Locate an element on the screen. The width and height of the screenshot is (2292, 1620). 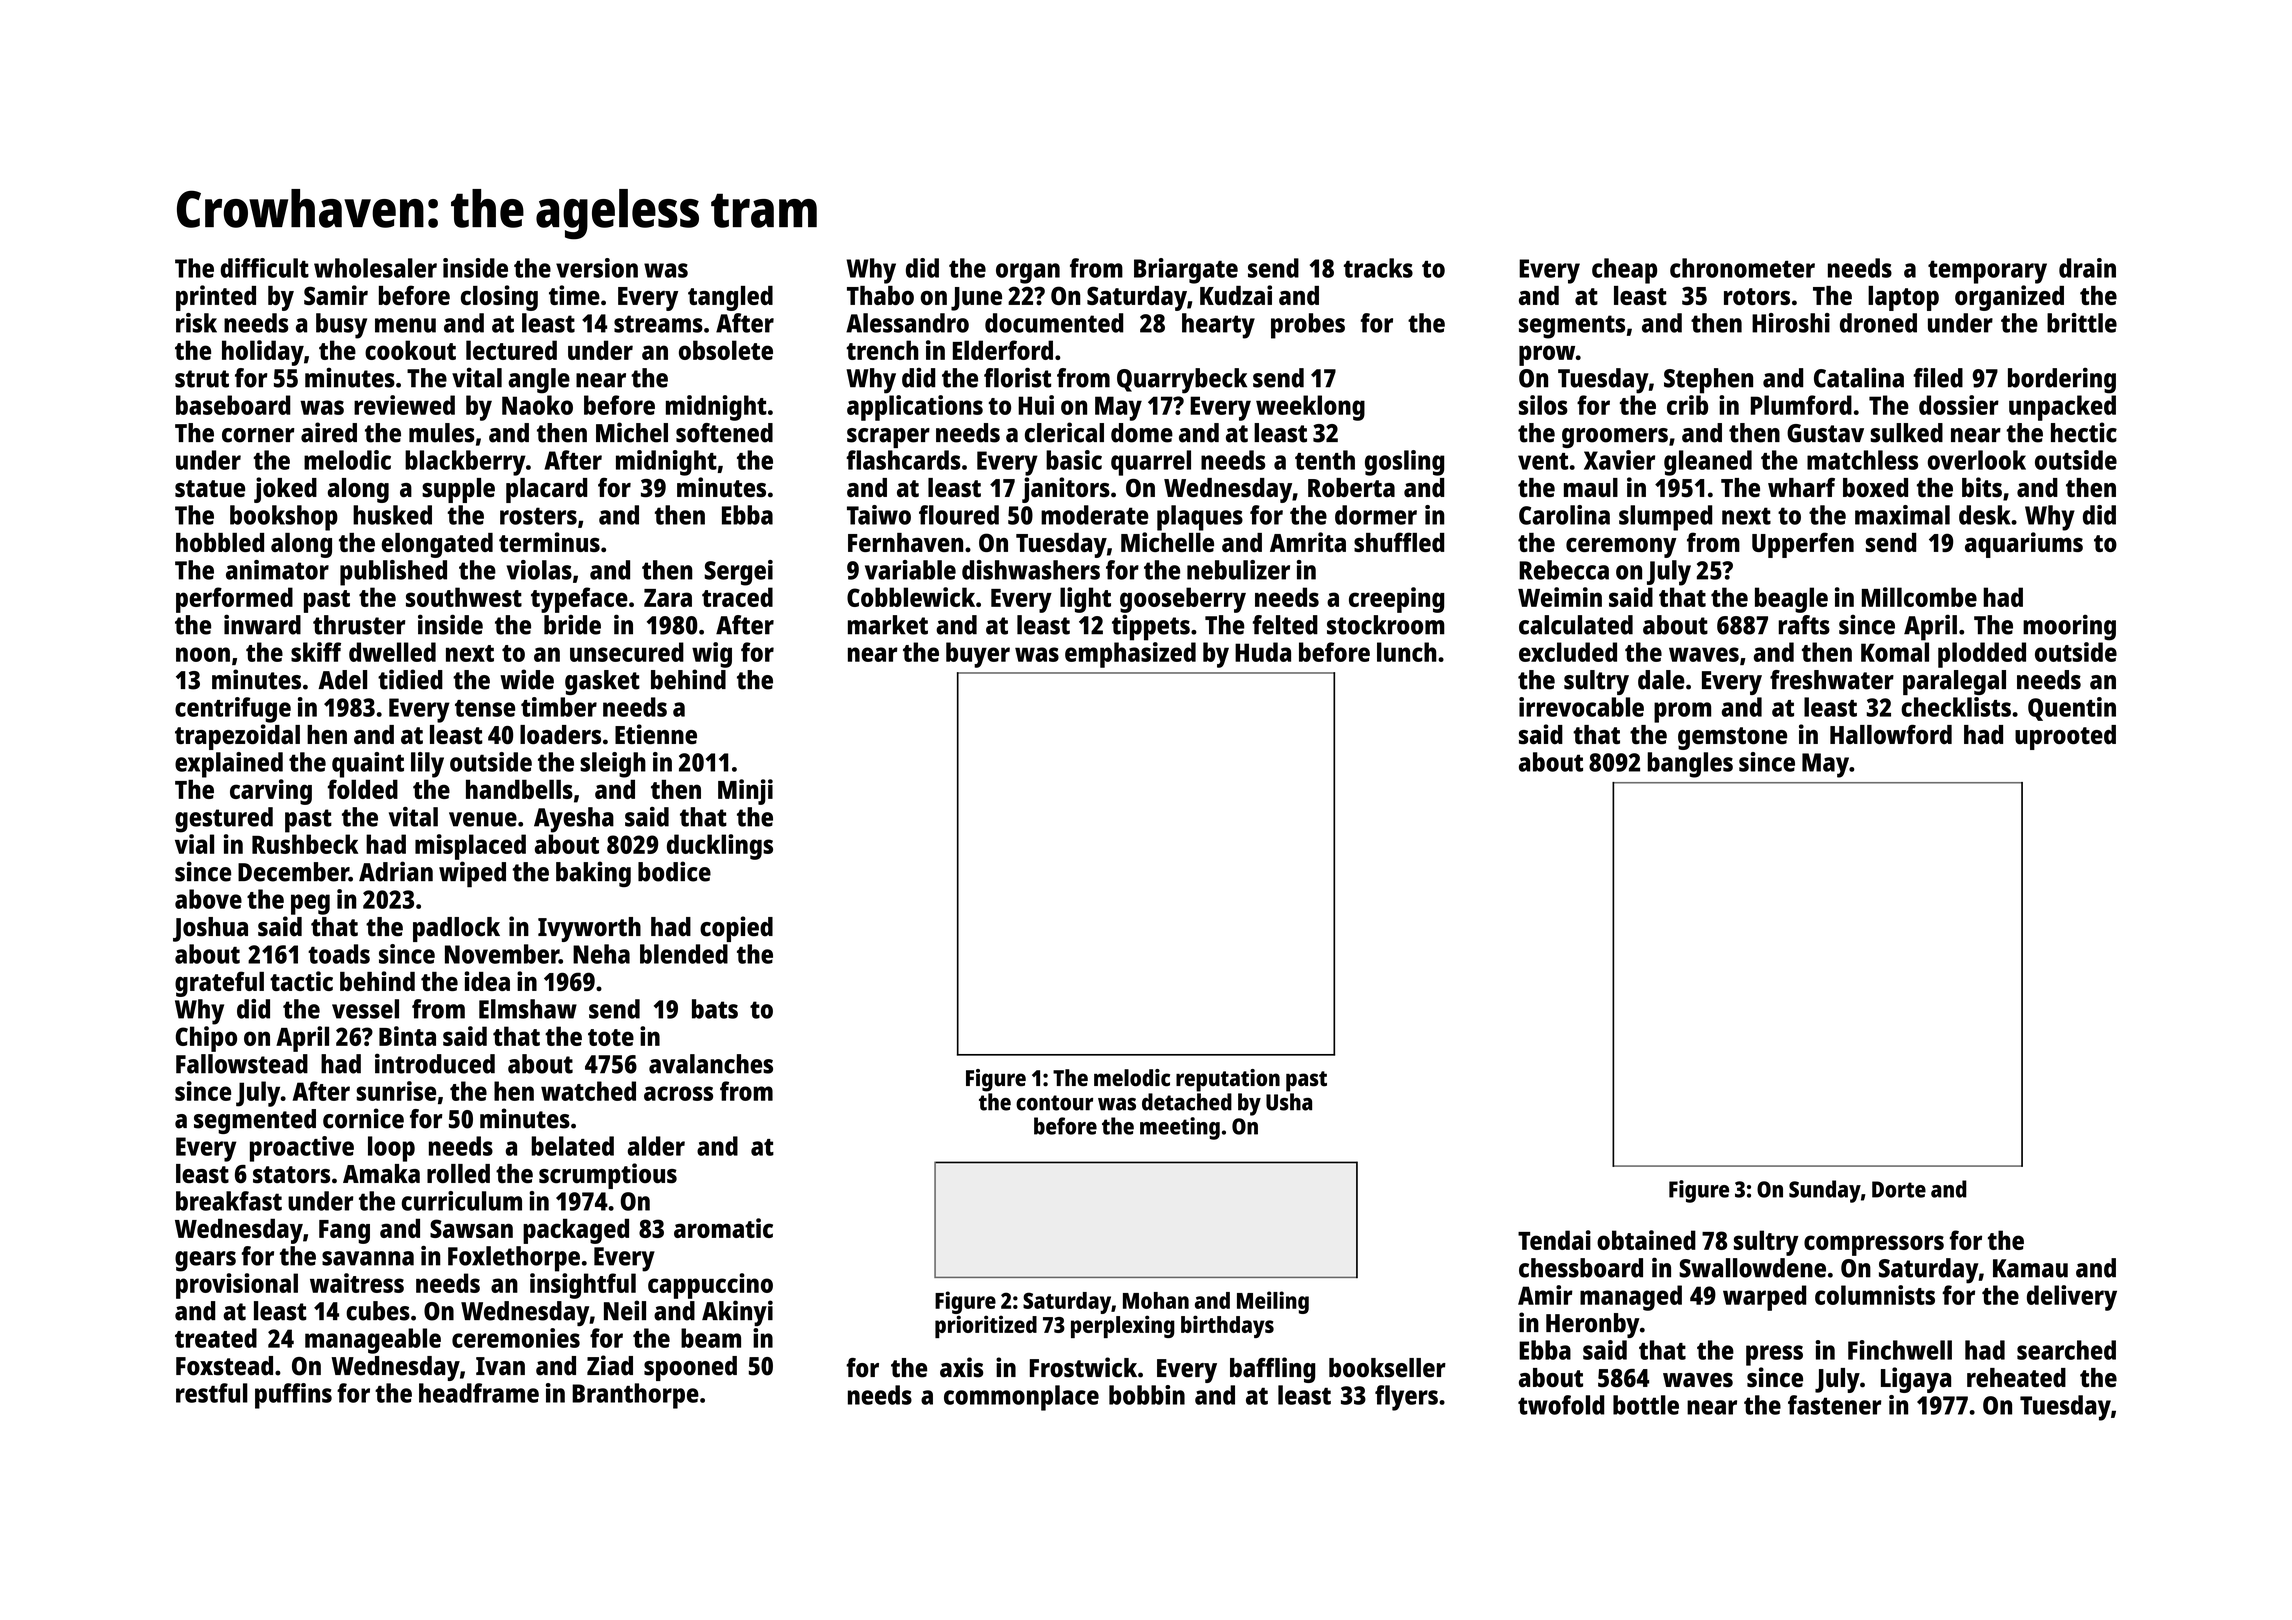
wharf is located at coordinates (1801, 487).
